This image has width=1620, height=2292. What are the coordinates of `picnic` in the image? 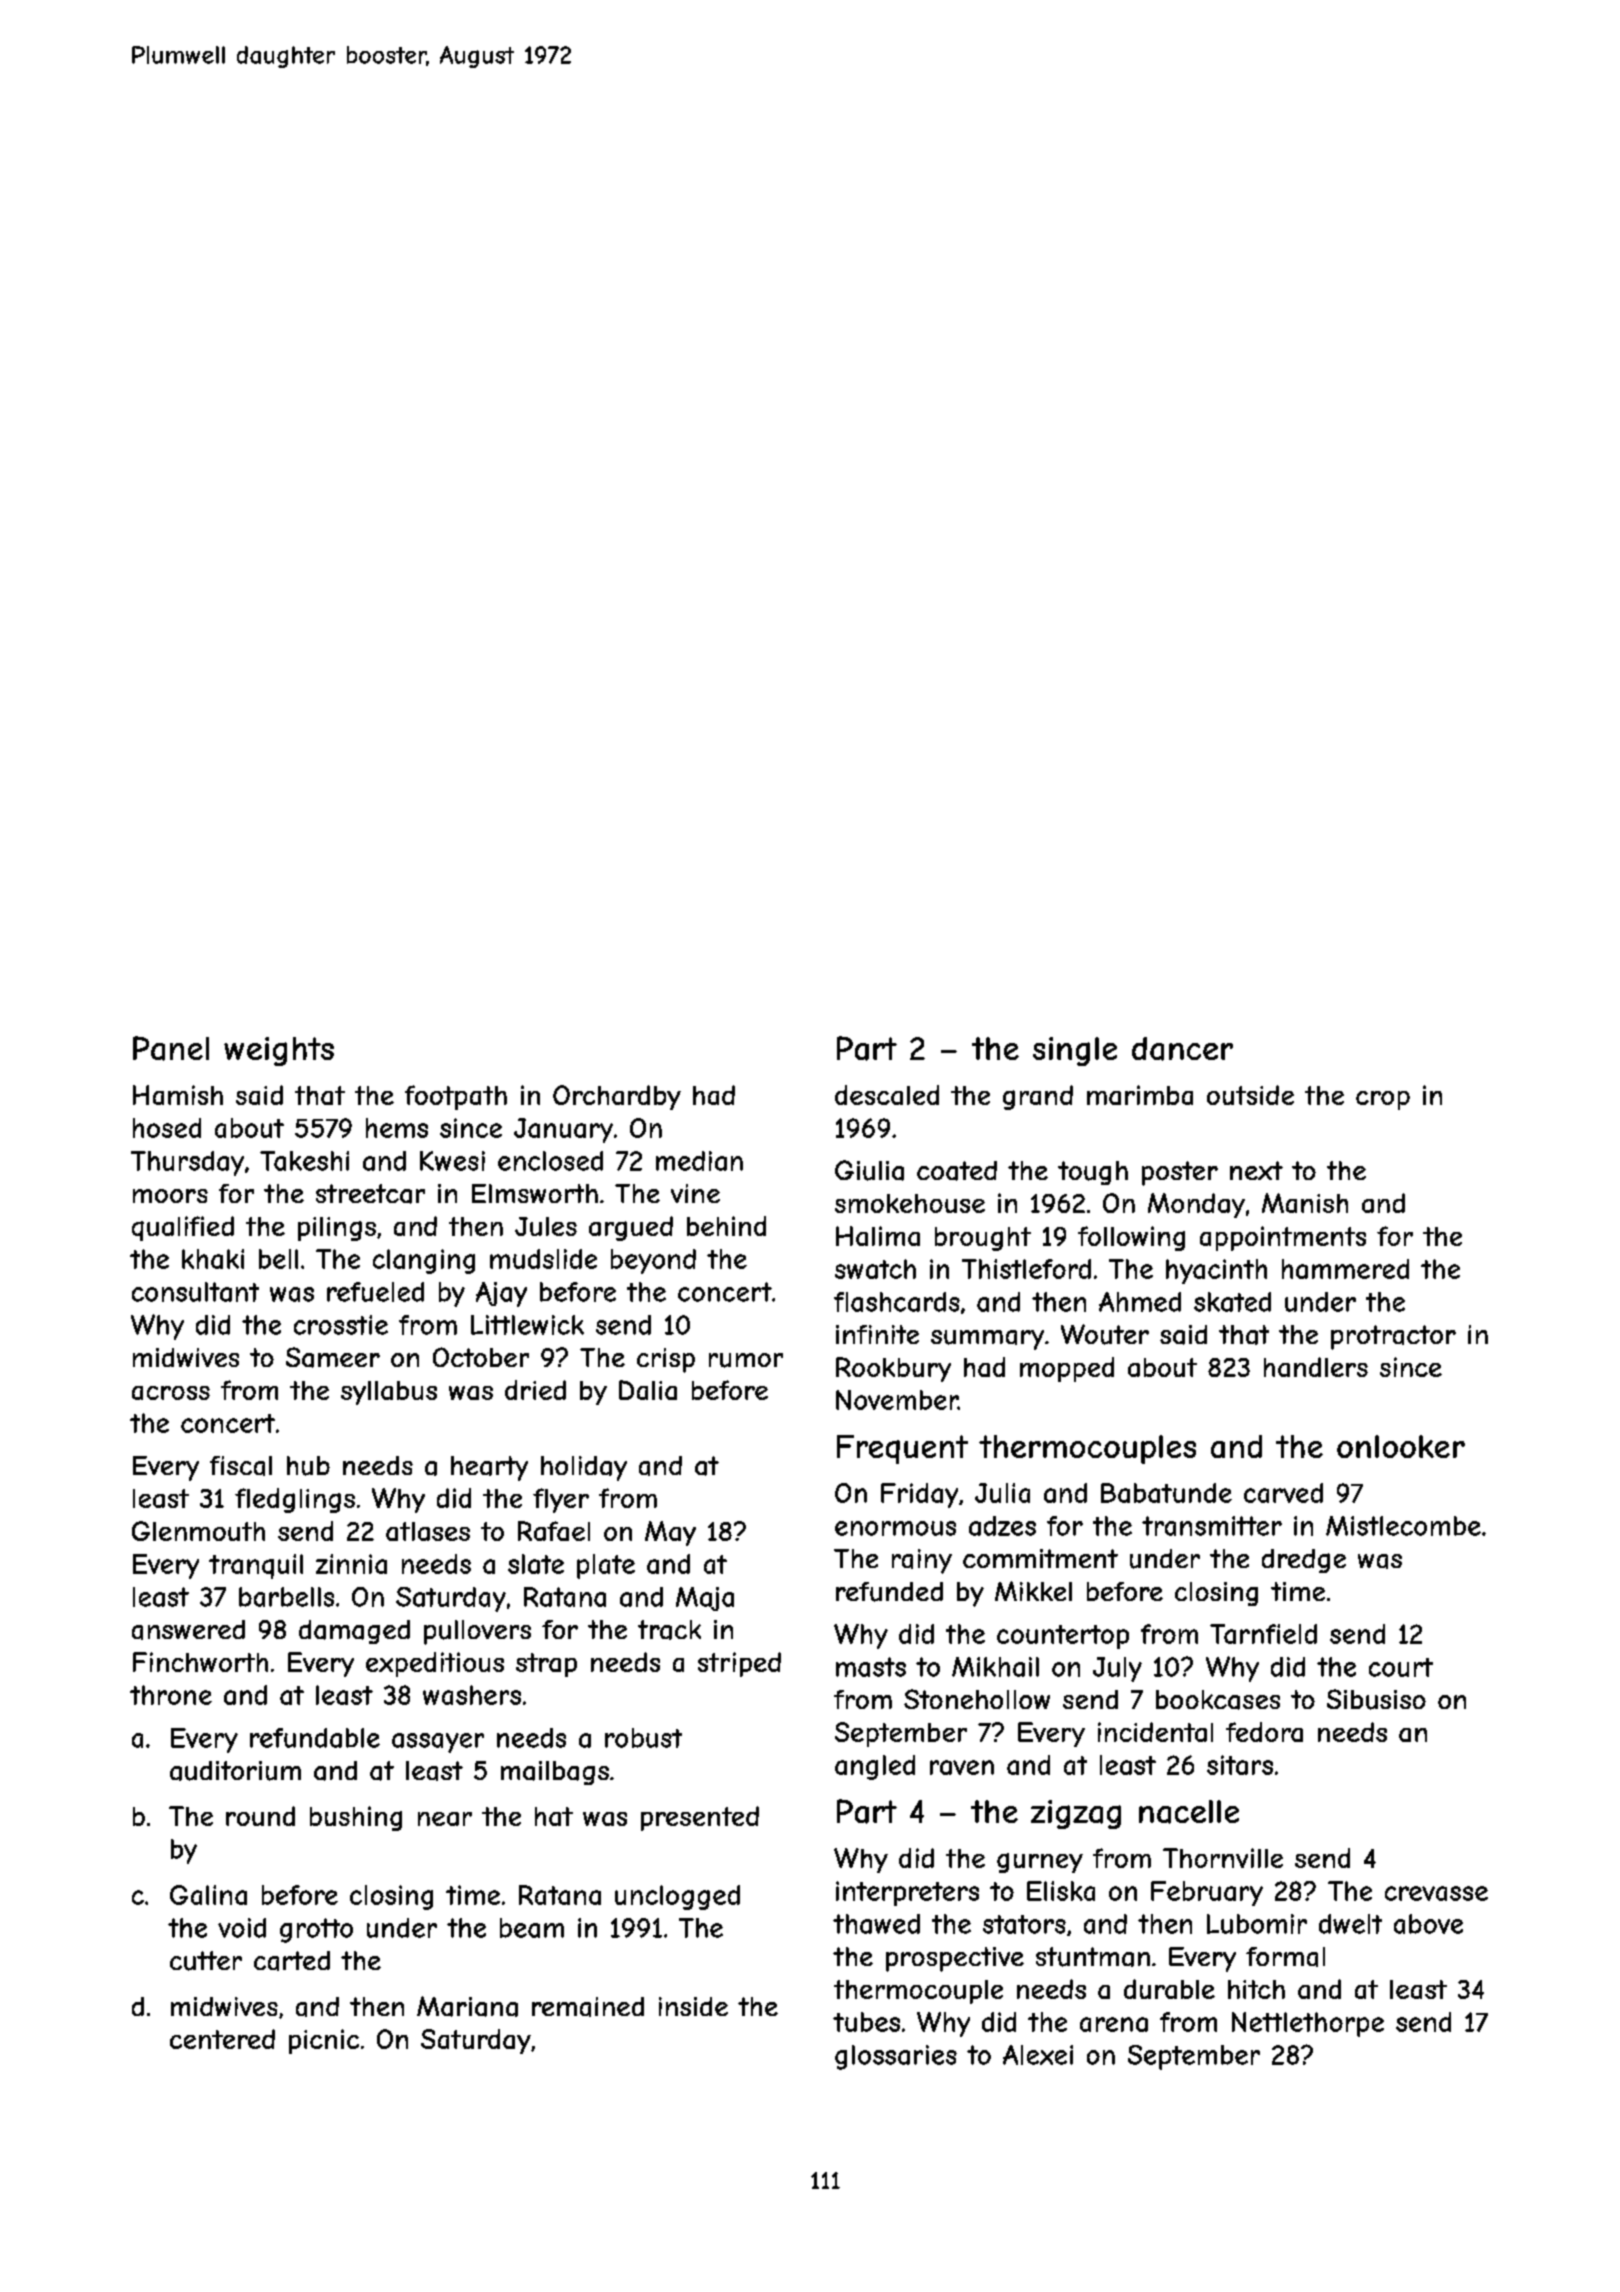 It's located at (324, 2041).
